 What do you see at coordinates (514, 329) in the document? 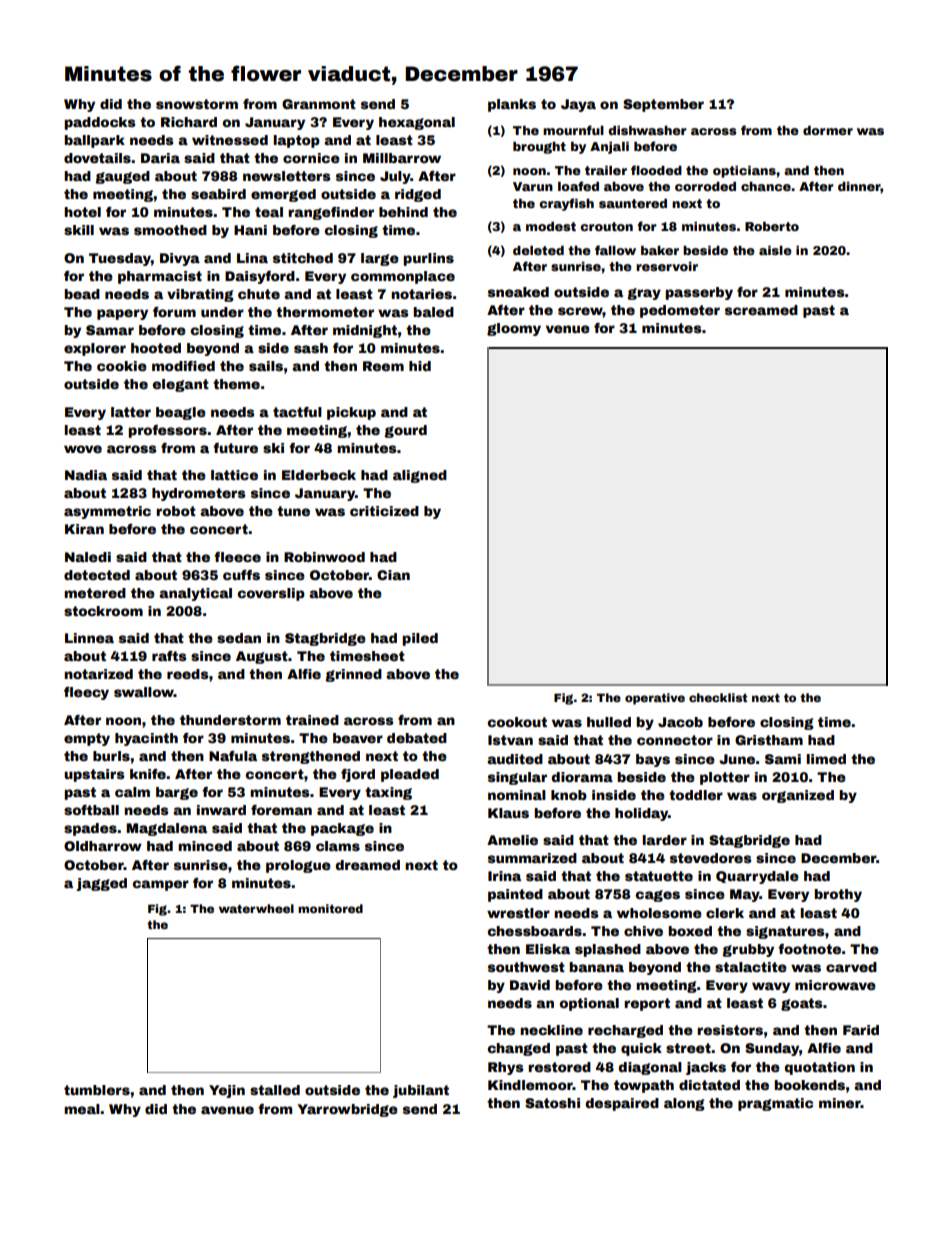
I see `gloomy` at bounding box center [514, 329].
